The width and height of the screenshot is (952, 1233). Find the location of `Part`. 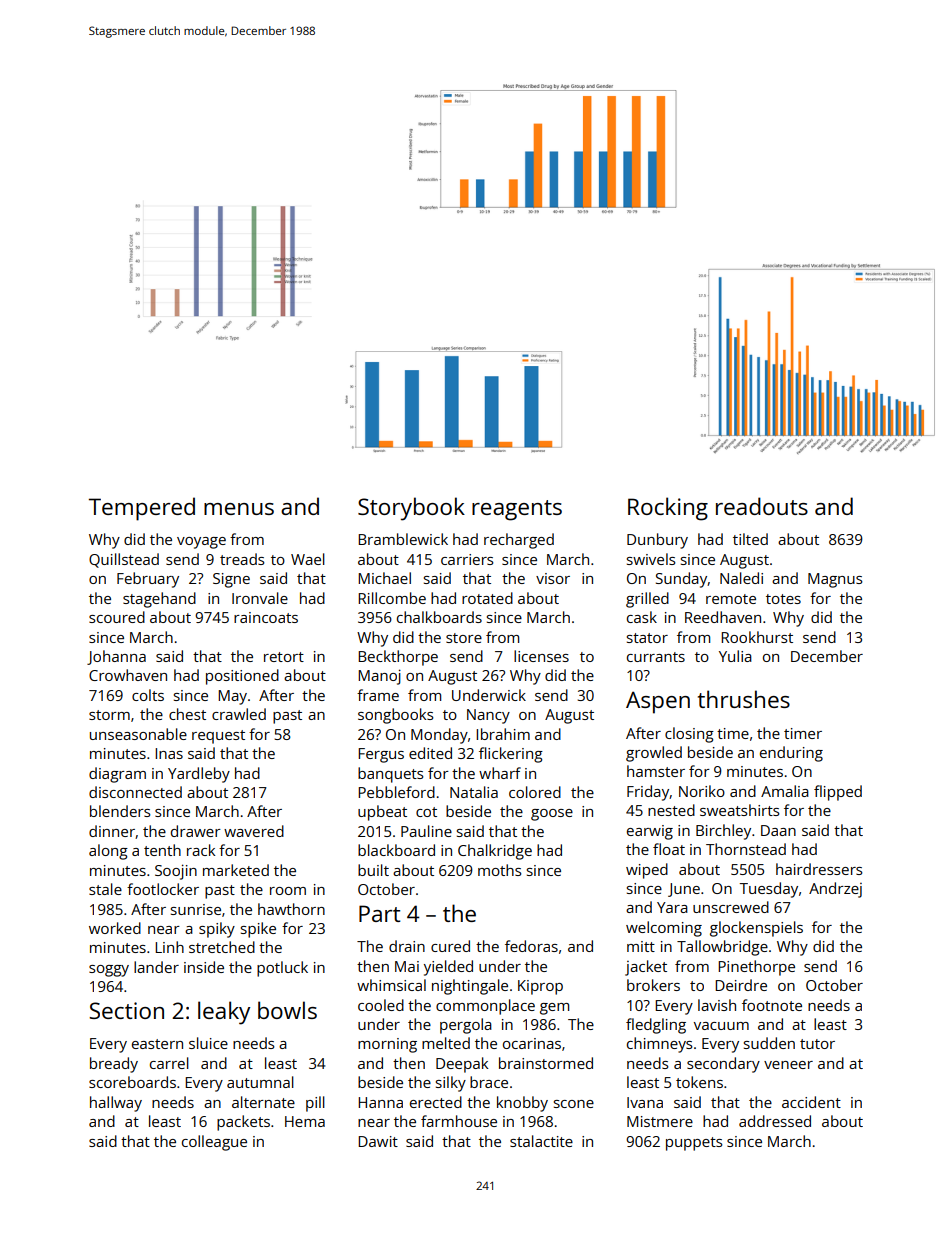

Part is located at coordinates (380, 913).
